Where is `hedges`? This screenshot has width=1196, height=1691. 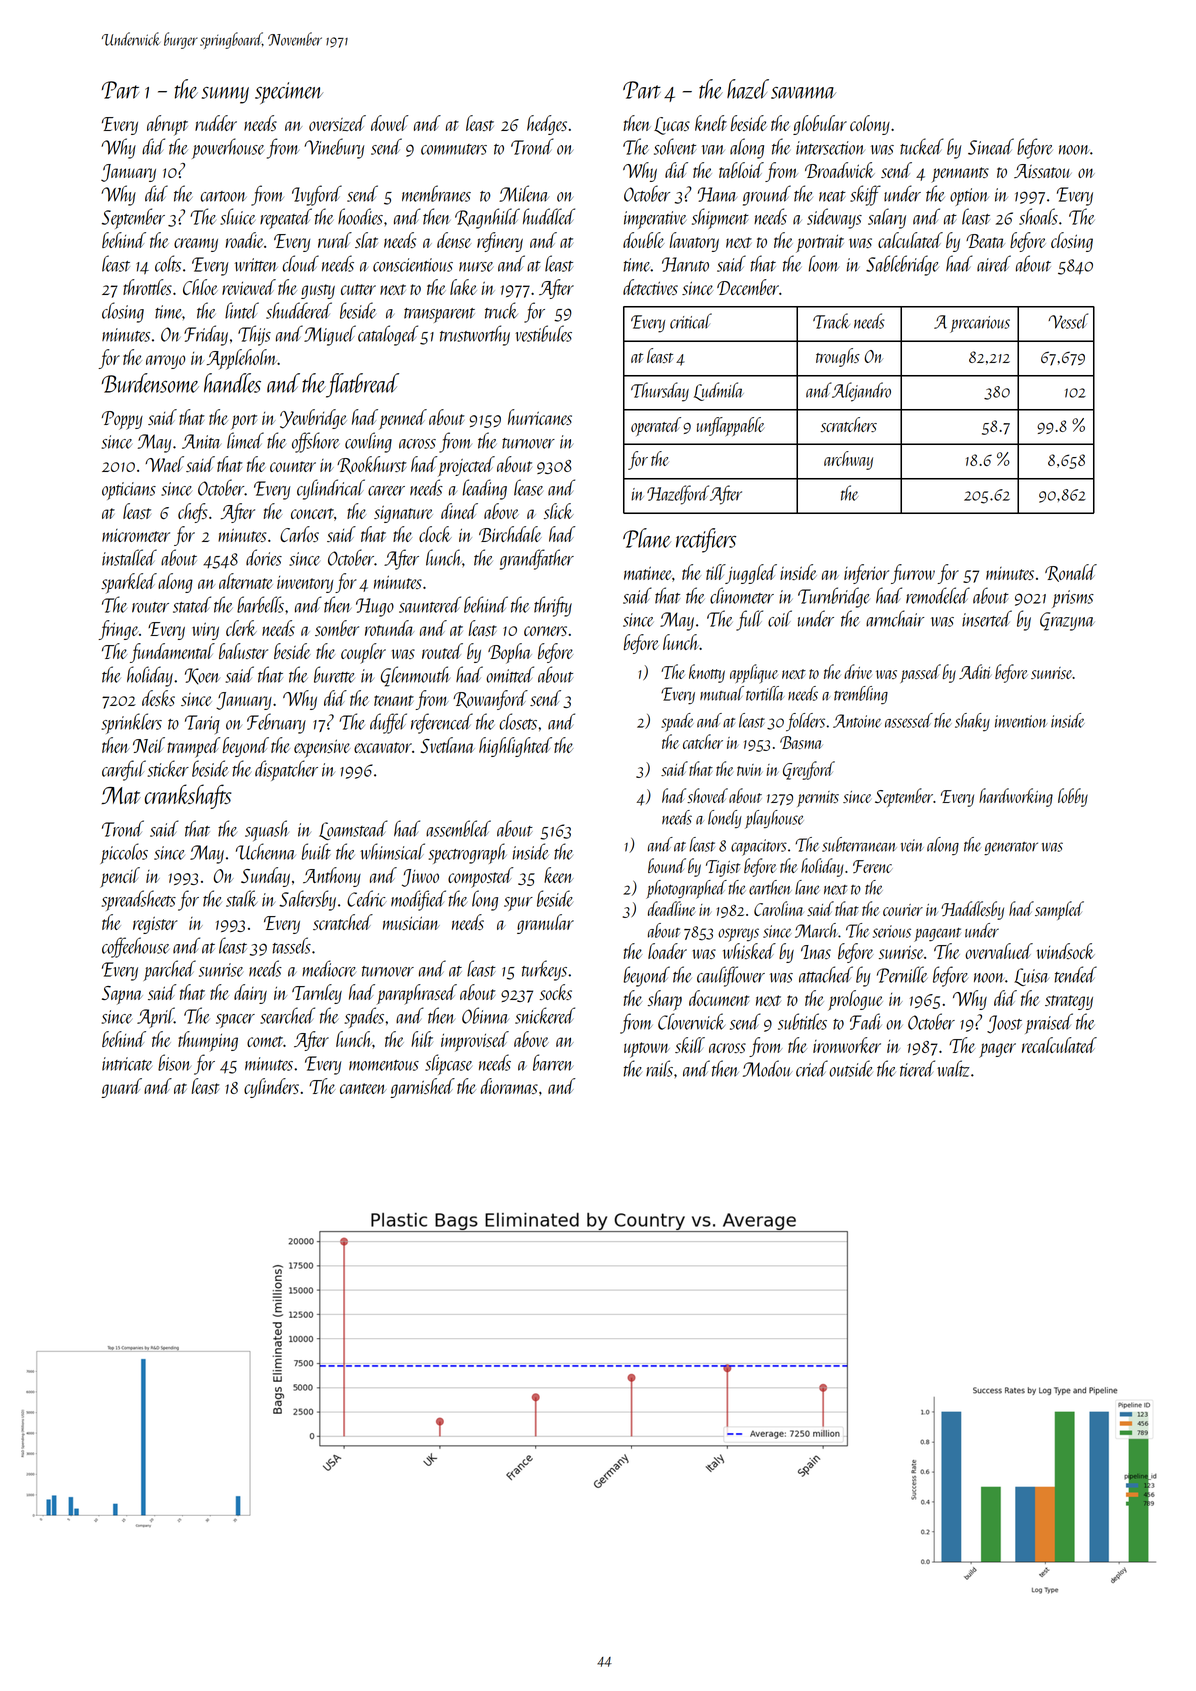 hedges is located at coordinates (547, 125).
